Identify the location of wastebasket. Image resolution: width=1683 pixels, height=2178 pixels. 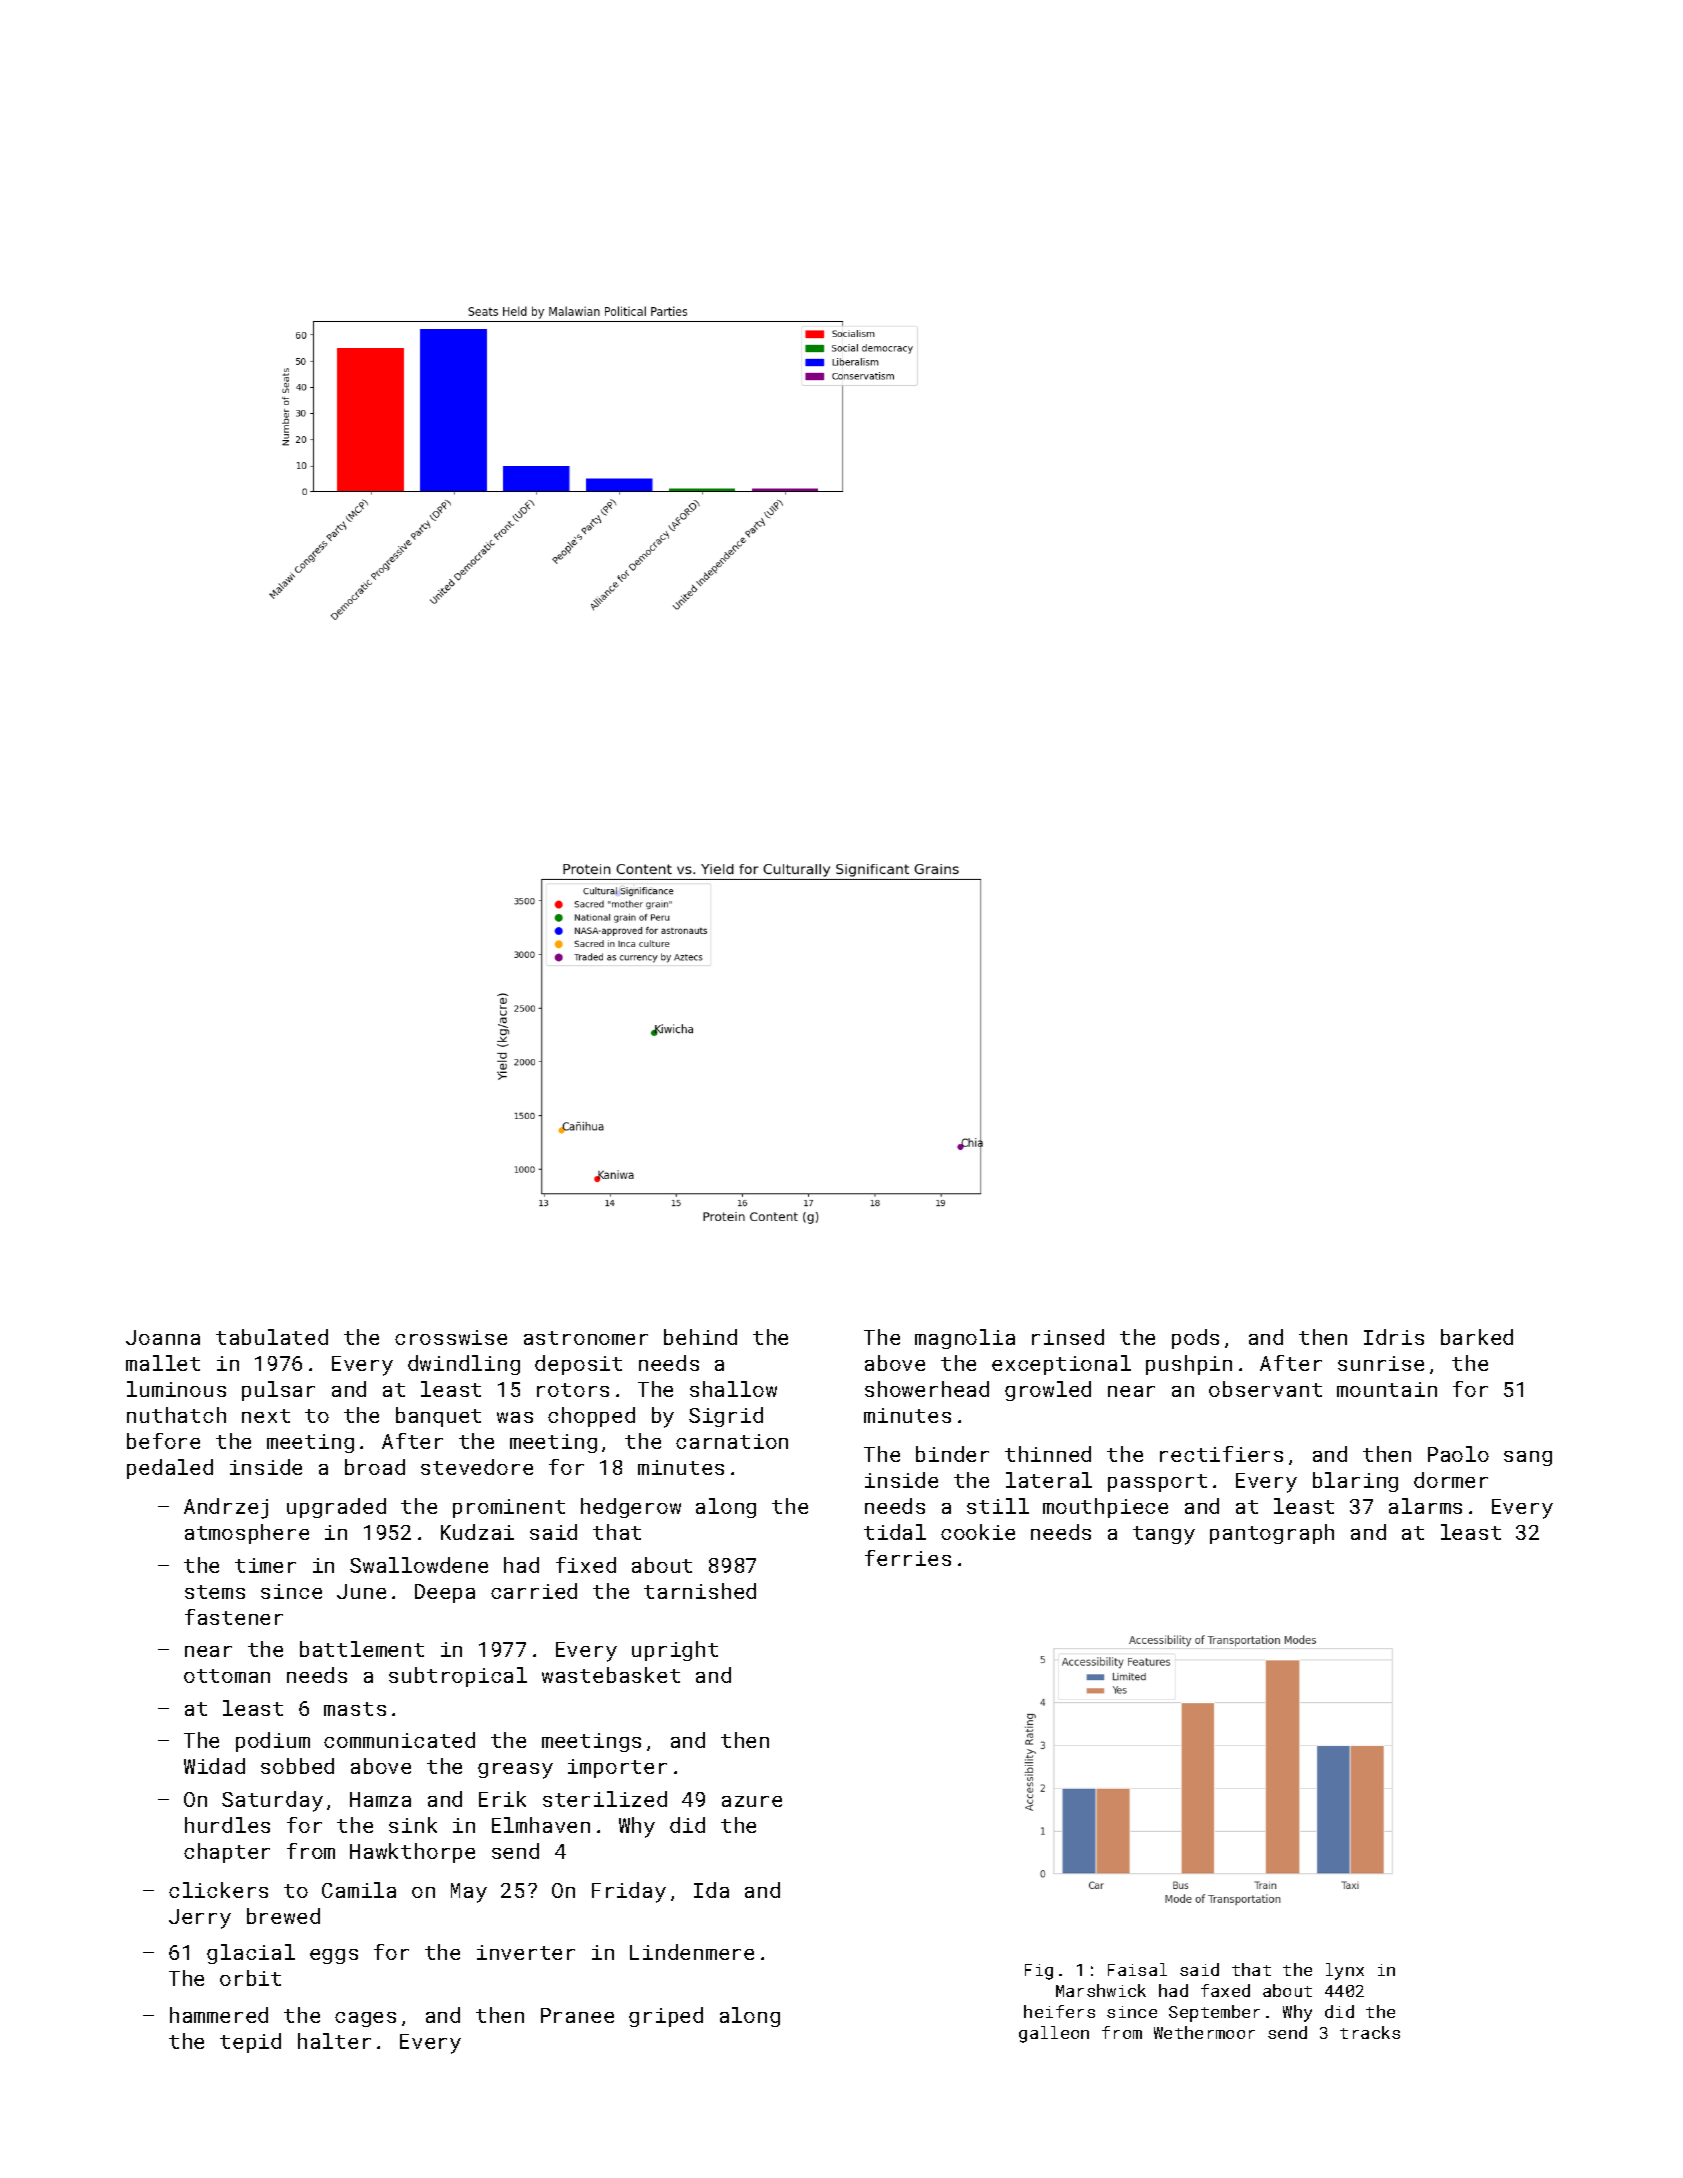
(611, 1675).
